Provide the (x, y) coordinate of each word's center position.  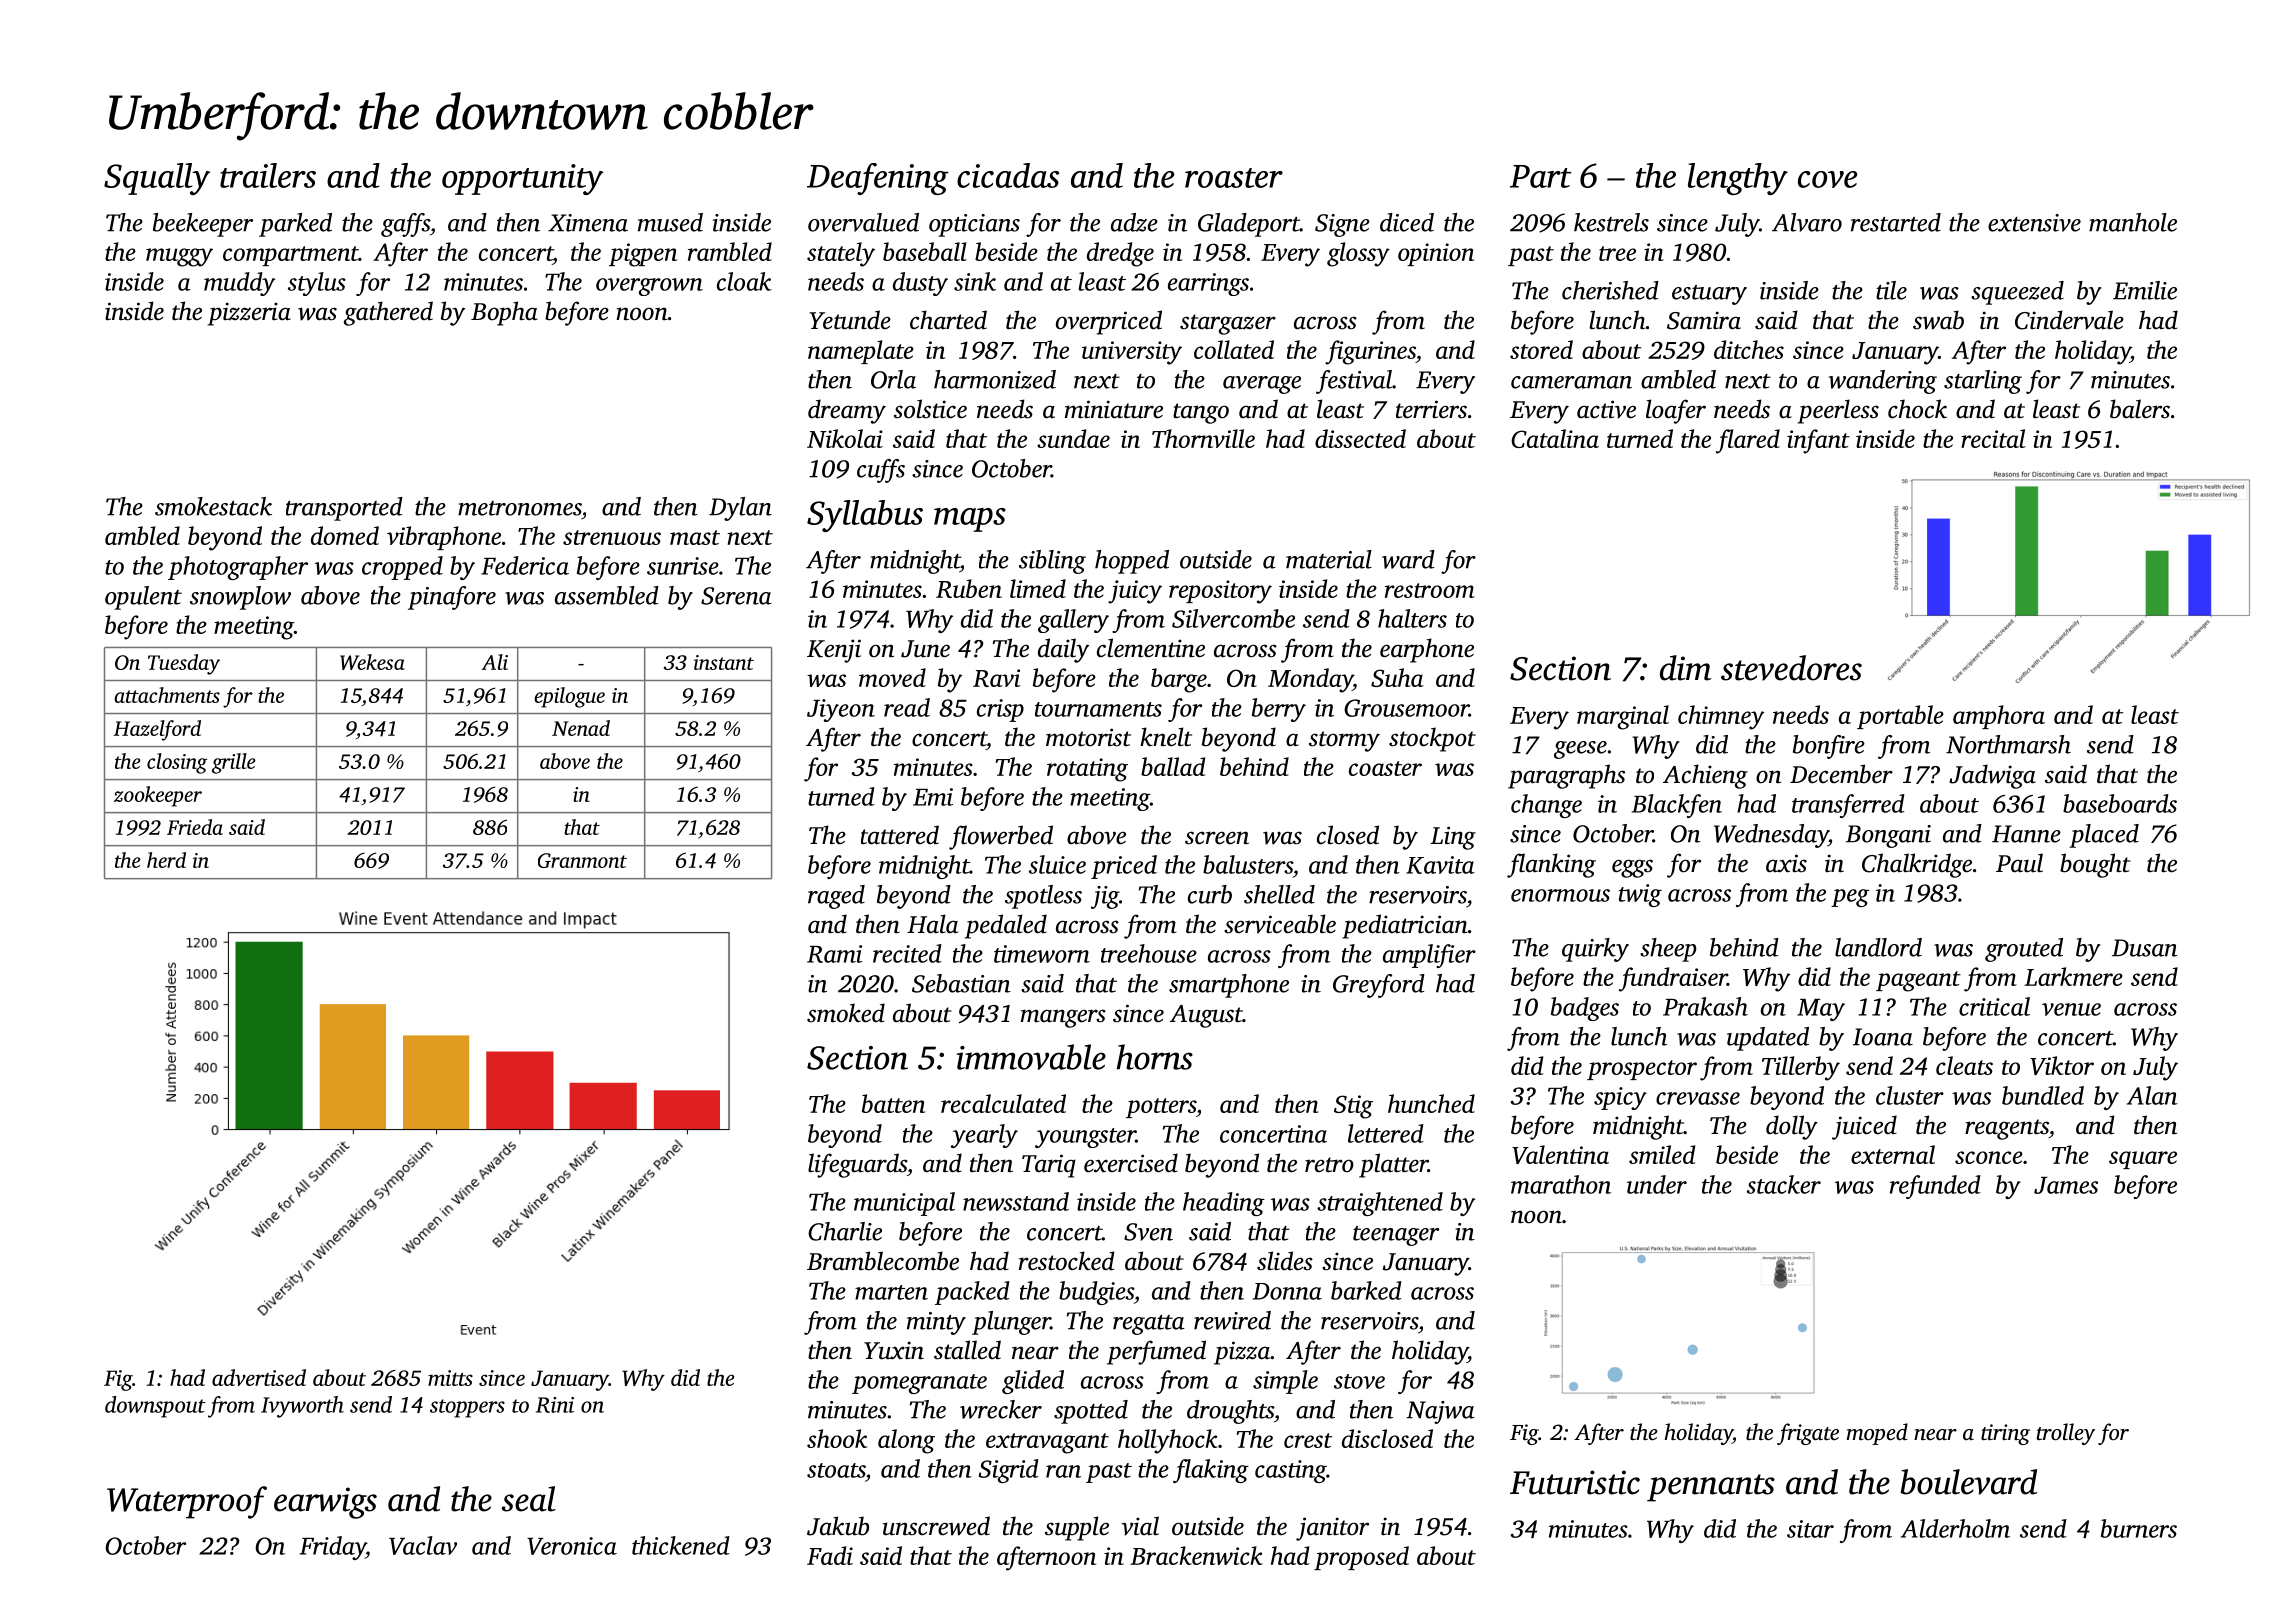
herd (166, 860)
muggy (179, 257)
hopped (1132, 562)
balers (2140, 409)
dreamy (847, 411)
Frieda (195, 827)
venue (2071, 1009)
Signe (1342, 225)
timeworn (1042, 954)
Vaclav (423, 1545)
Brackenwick (1196, 1555)
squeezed (2017, 293)
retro (1329, 1165)
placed (2104, 836)
